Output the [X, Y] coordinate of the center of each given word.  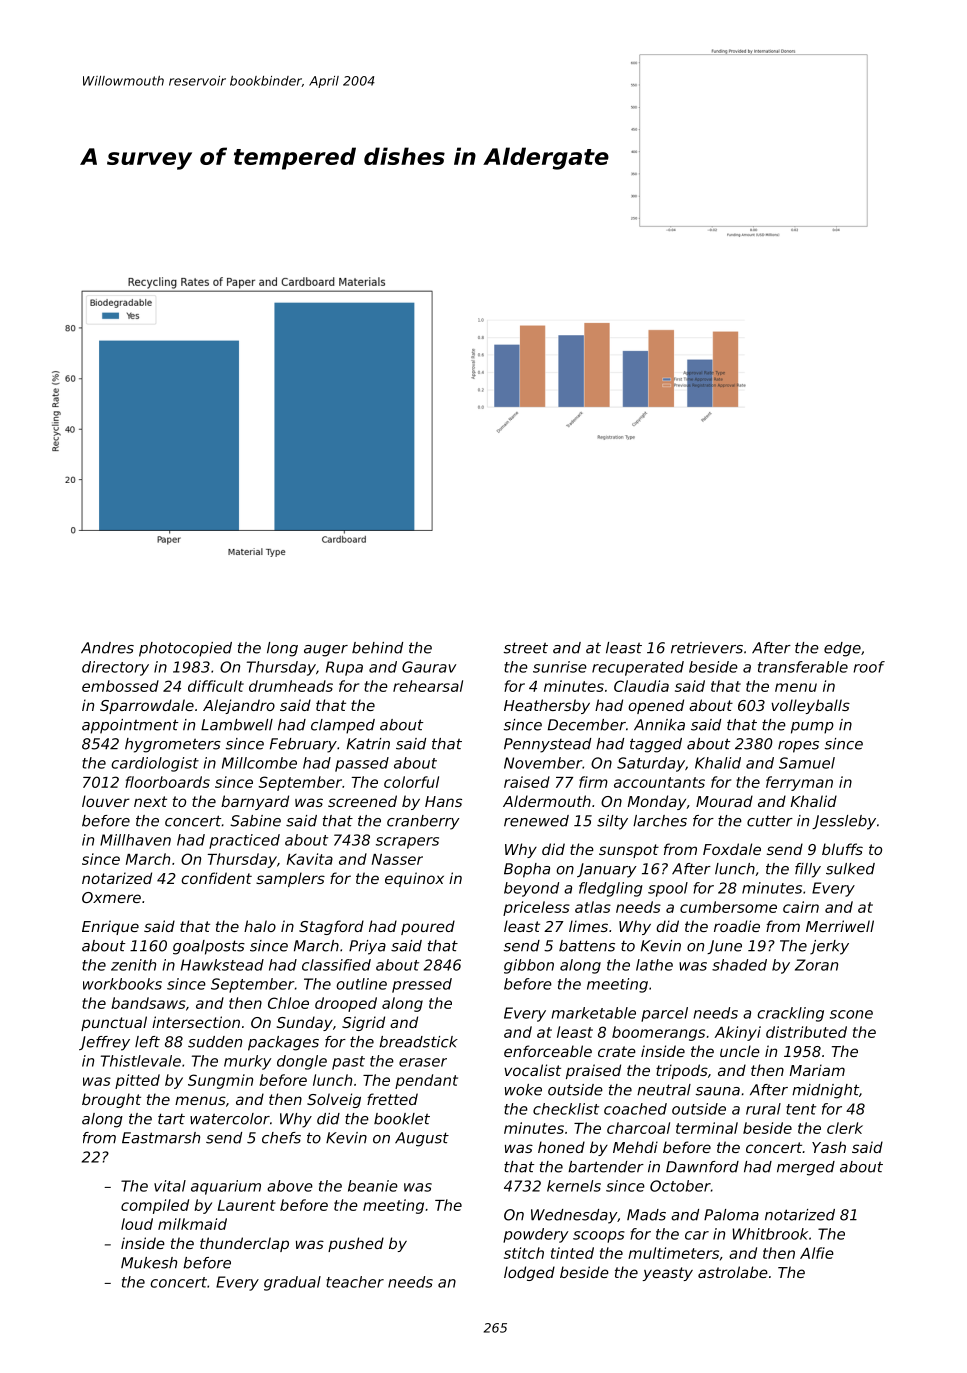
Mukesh [149, 1263]
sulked [850, 869]
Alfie [817, 1253]
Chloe [288, 1003]
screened [362, 801]
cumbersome [728, 907]
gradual [292, 1283]
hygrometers [173, 745]
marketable [593, 1013]
